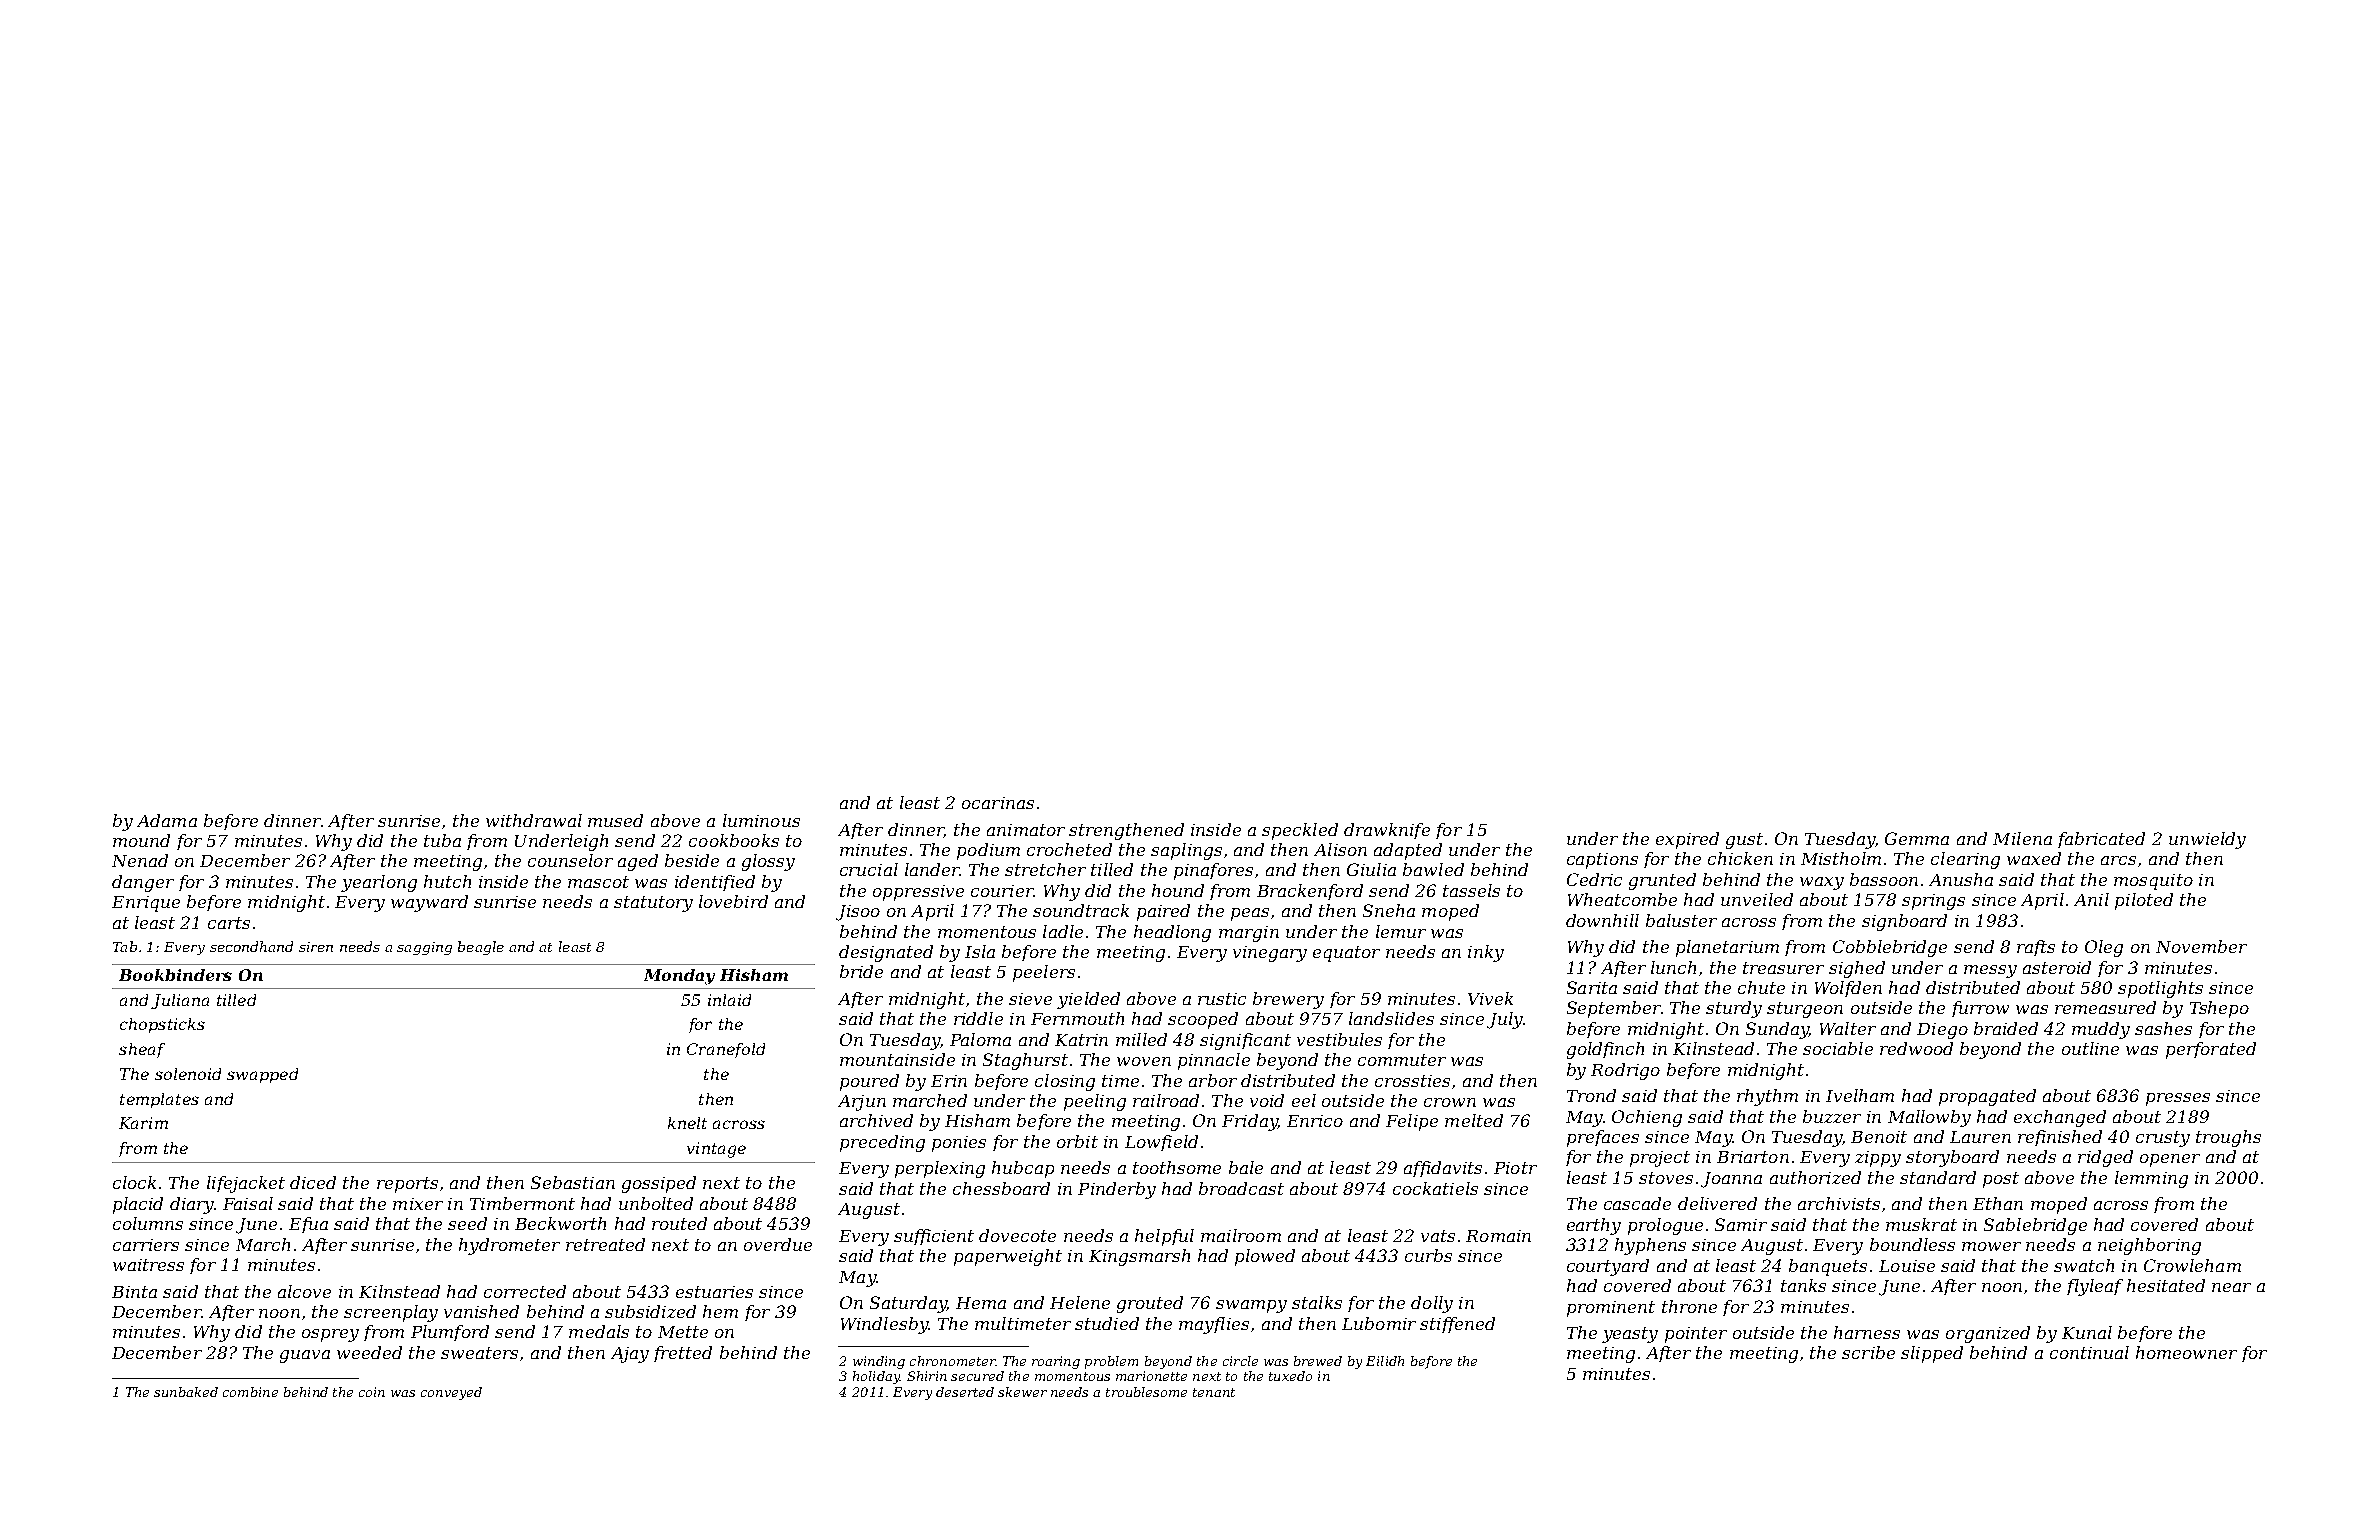 This screenshot has height=1540, width=2380. Describe the element at coordinates (998, 803) in the screenshot. I see `ocarinas` at that location.
